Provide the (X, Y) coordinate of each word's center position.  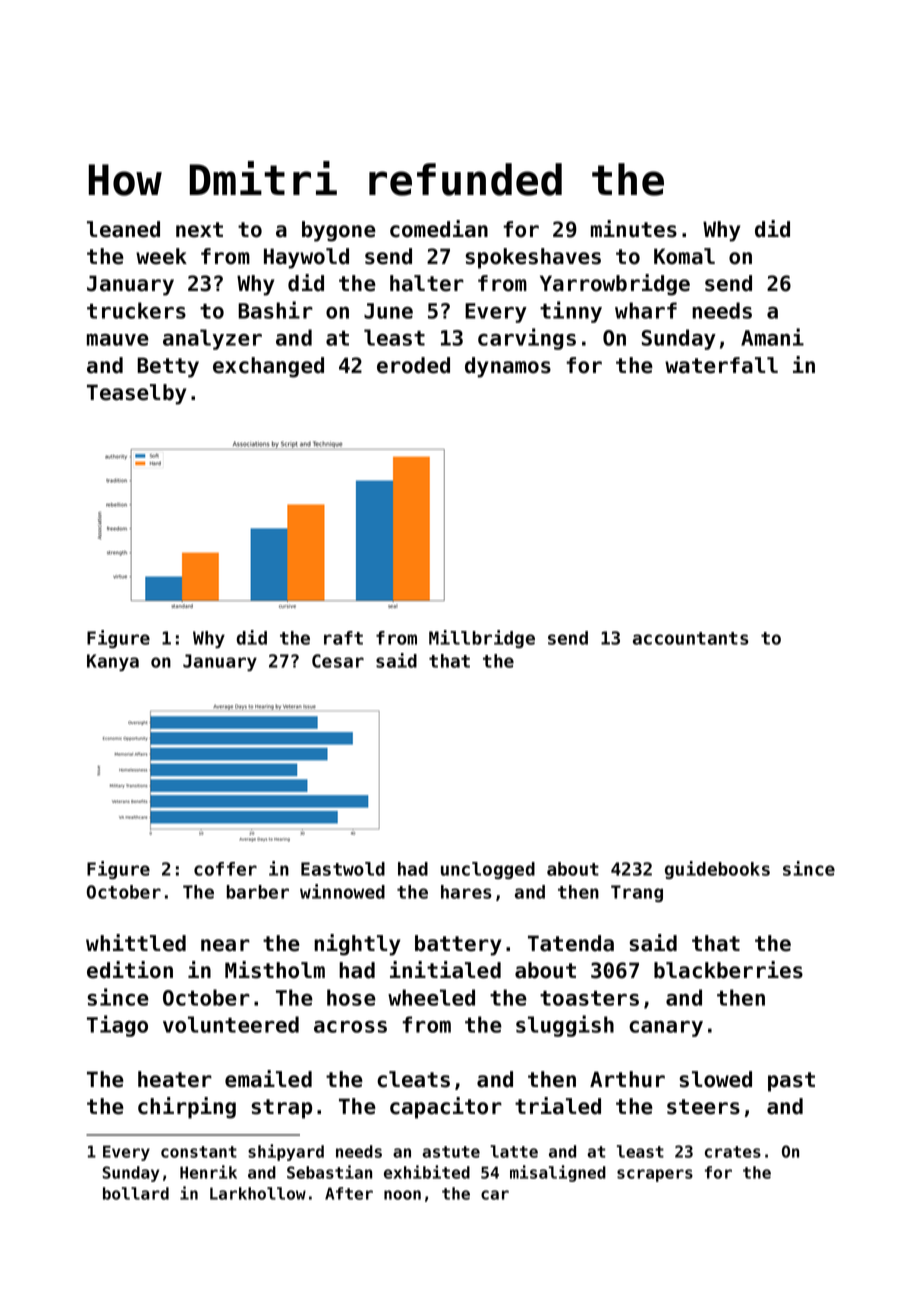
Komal (684, 256)
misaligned (558, 1173)
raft (343, 638)
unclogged (488, 870)
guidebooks (717, 870)
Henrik (208, 1172)
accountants (691, 638)
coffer (225, 869)
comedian (439, 229)
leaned (123, 229)
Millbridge (482, 639)
